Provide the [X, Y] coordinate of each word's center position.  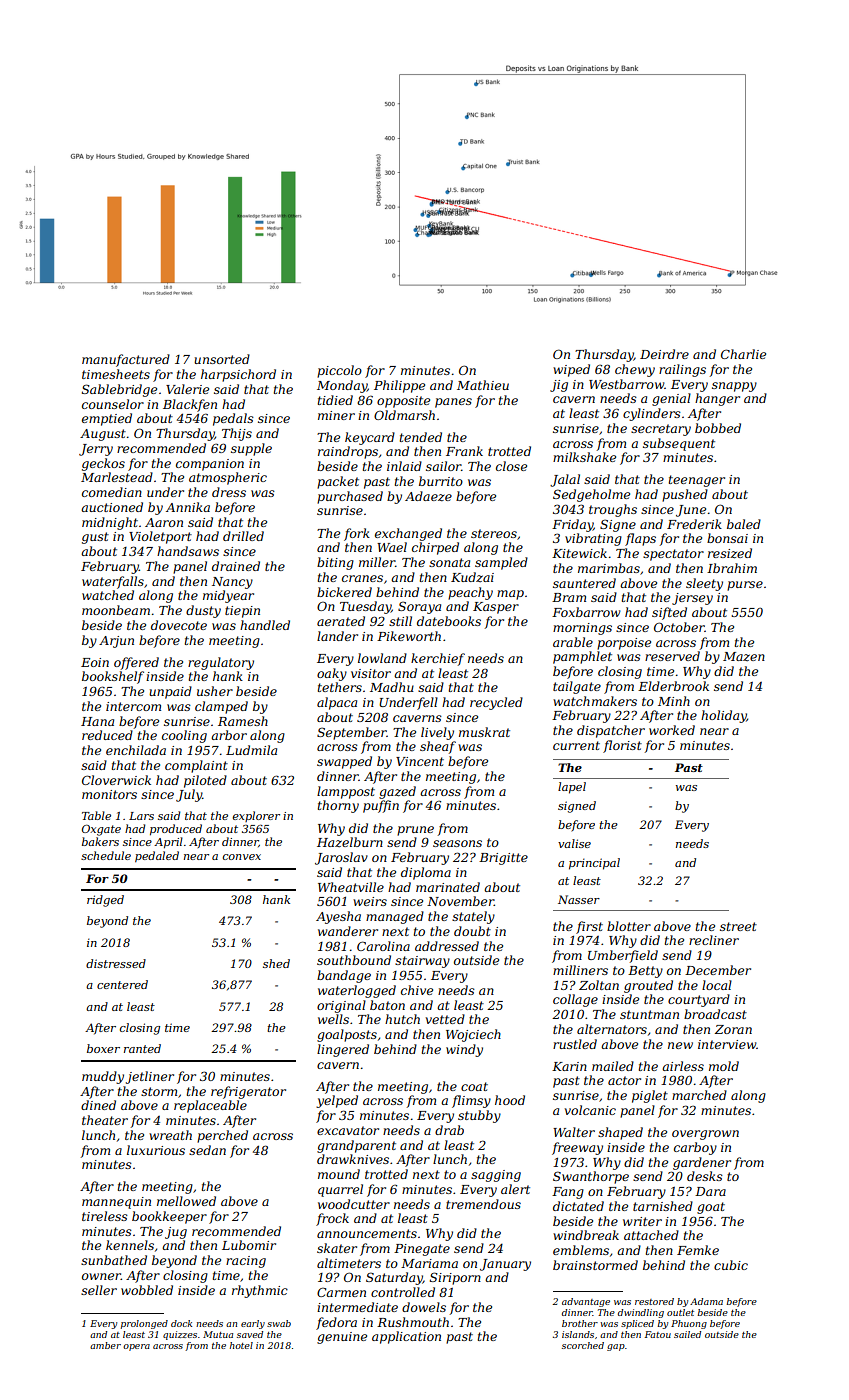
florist [622, 746]
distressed [116, 963]
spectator [673, 555]
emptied [107, 419]
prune [415, 831]
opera [136, 1347]
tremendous [483, 1204]
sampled [501, 563]
